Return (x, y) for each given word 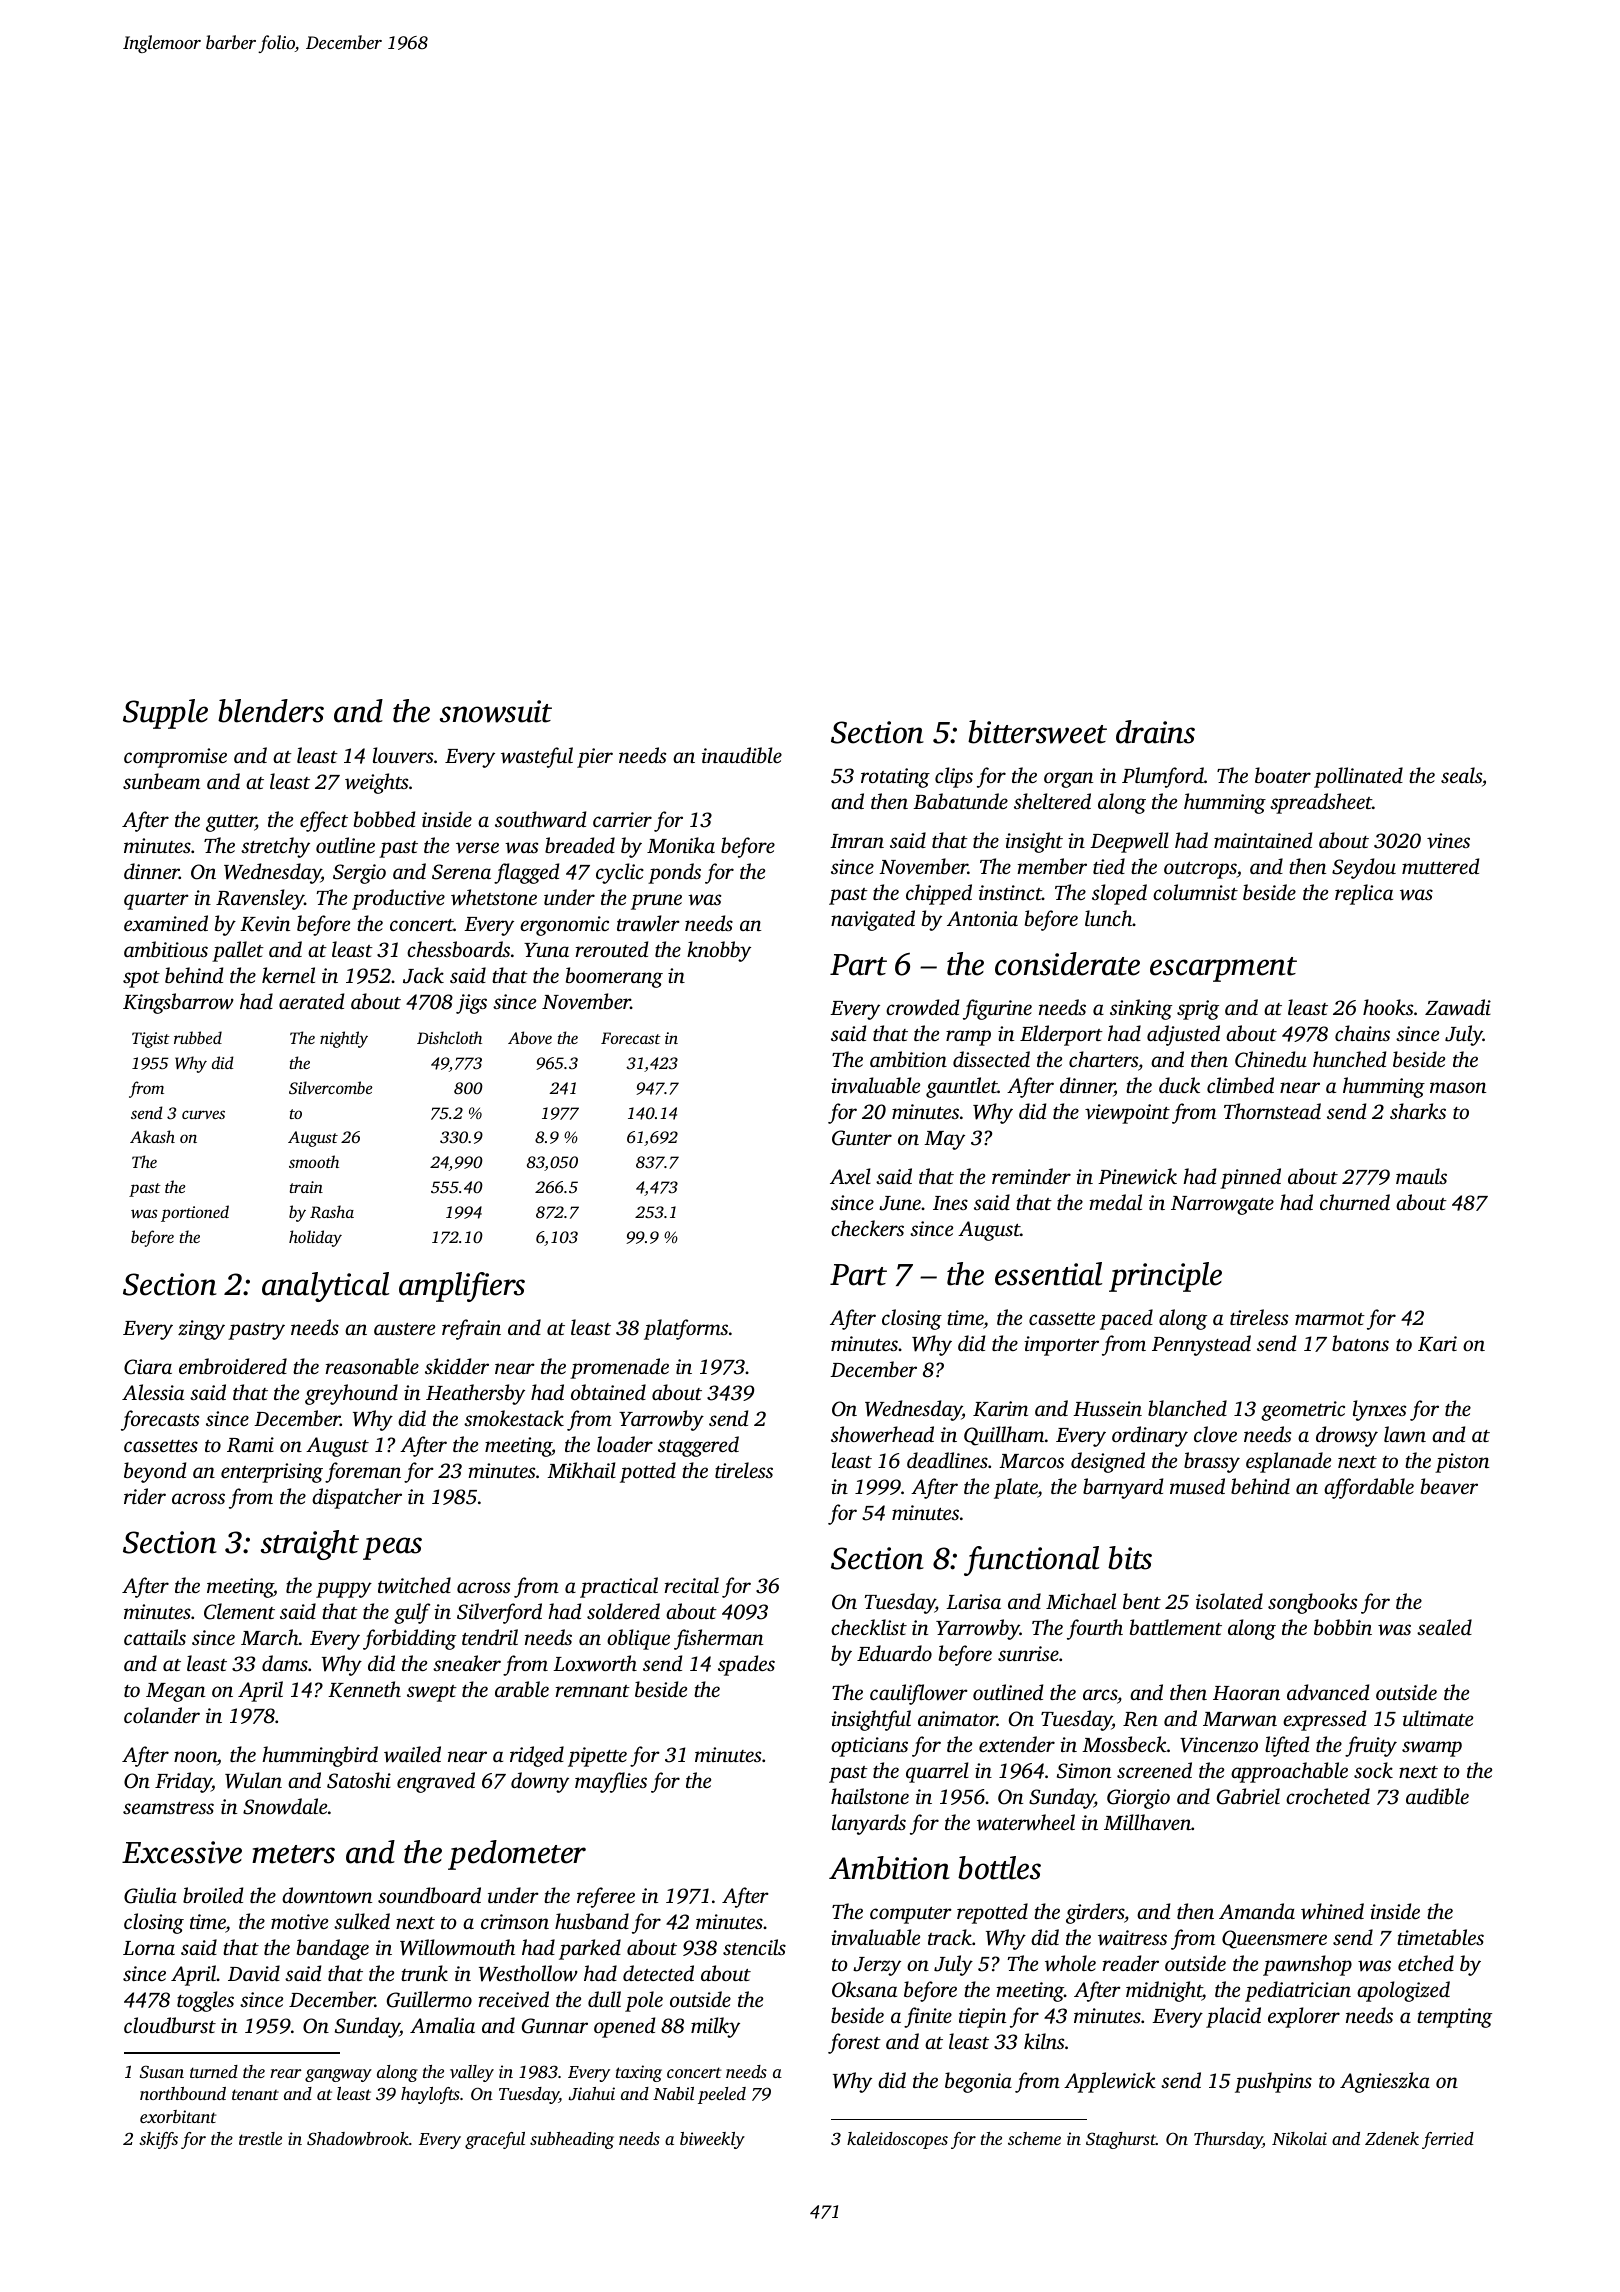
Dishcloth (449, 1037)
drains (1155, 732)
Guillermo (429, 1999)
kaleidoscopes (897, 2140)
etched (1426, 1963)
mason (1458, 1087)
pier (595, 758)
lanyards (869, 1824)
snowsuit (496, 711)
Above (530, 1037)
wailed (412, 1754)
